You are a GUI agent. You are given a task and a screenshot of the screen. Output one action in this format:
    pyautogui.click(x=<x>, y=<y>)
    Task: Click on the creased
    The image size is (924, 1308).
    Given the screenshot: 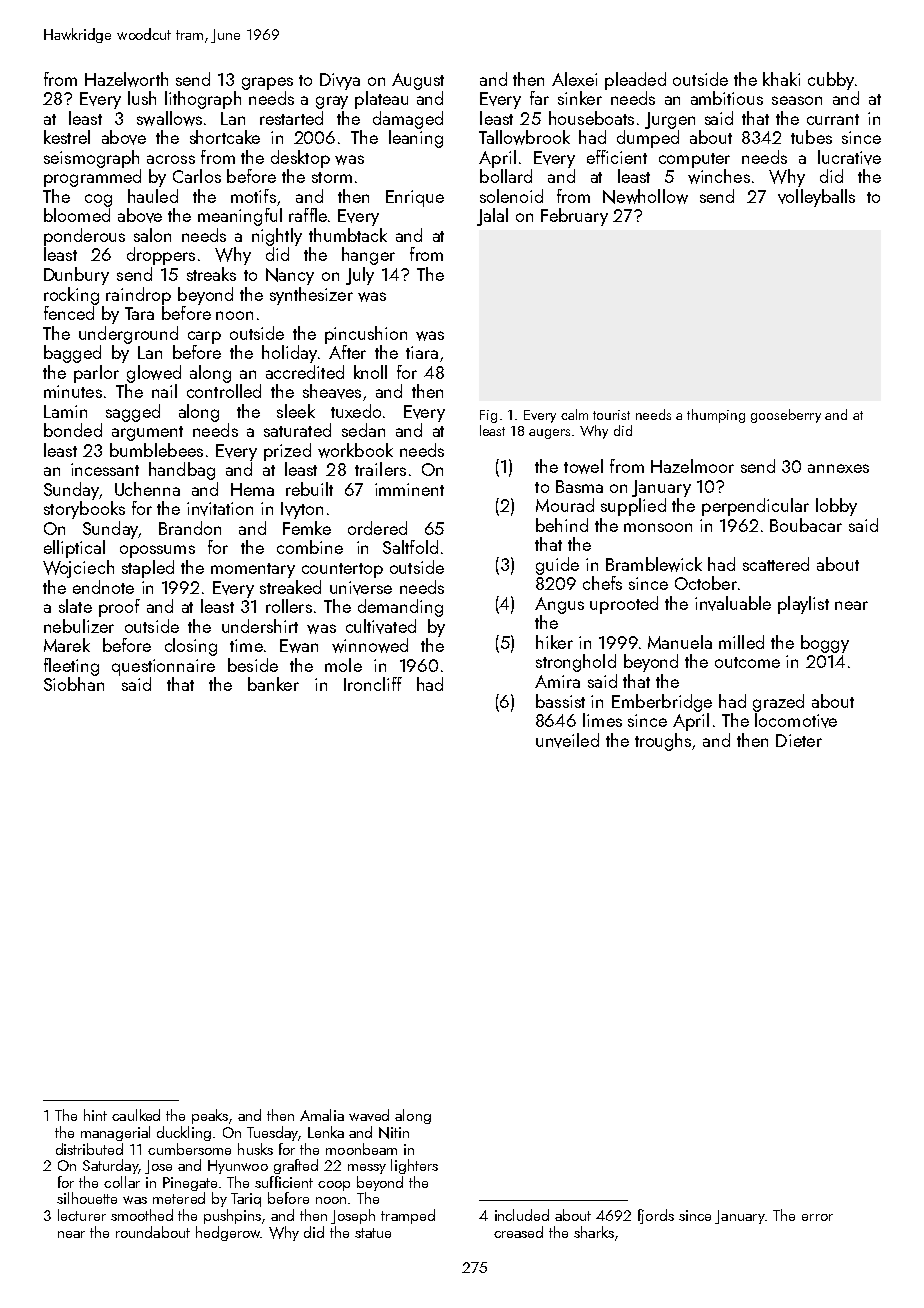 What is the action you would take?
    pyautogui.click(x=518, y=1232)
